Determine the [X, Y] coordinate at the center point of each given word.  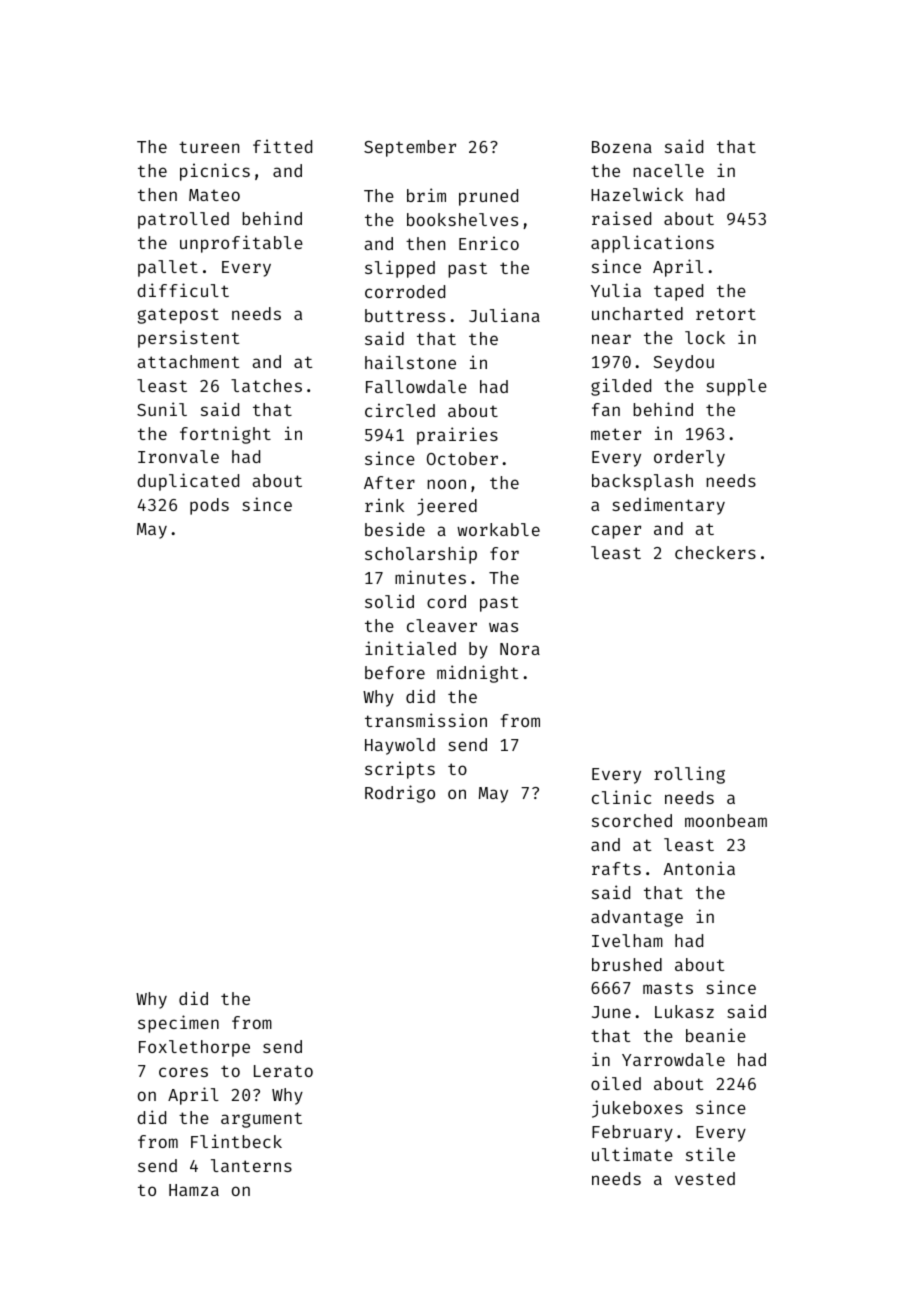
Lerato [283, 1071]
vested [705, 1178]
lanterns [251, 1165]
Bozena [622, 147]
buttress [405, 315]
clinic [621, 797]
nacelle [668, 170]
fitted [282, 146]
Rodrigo [400, 794]
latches [266, 385]
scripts [400, 770]
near [611, 339]
